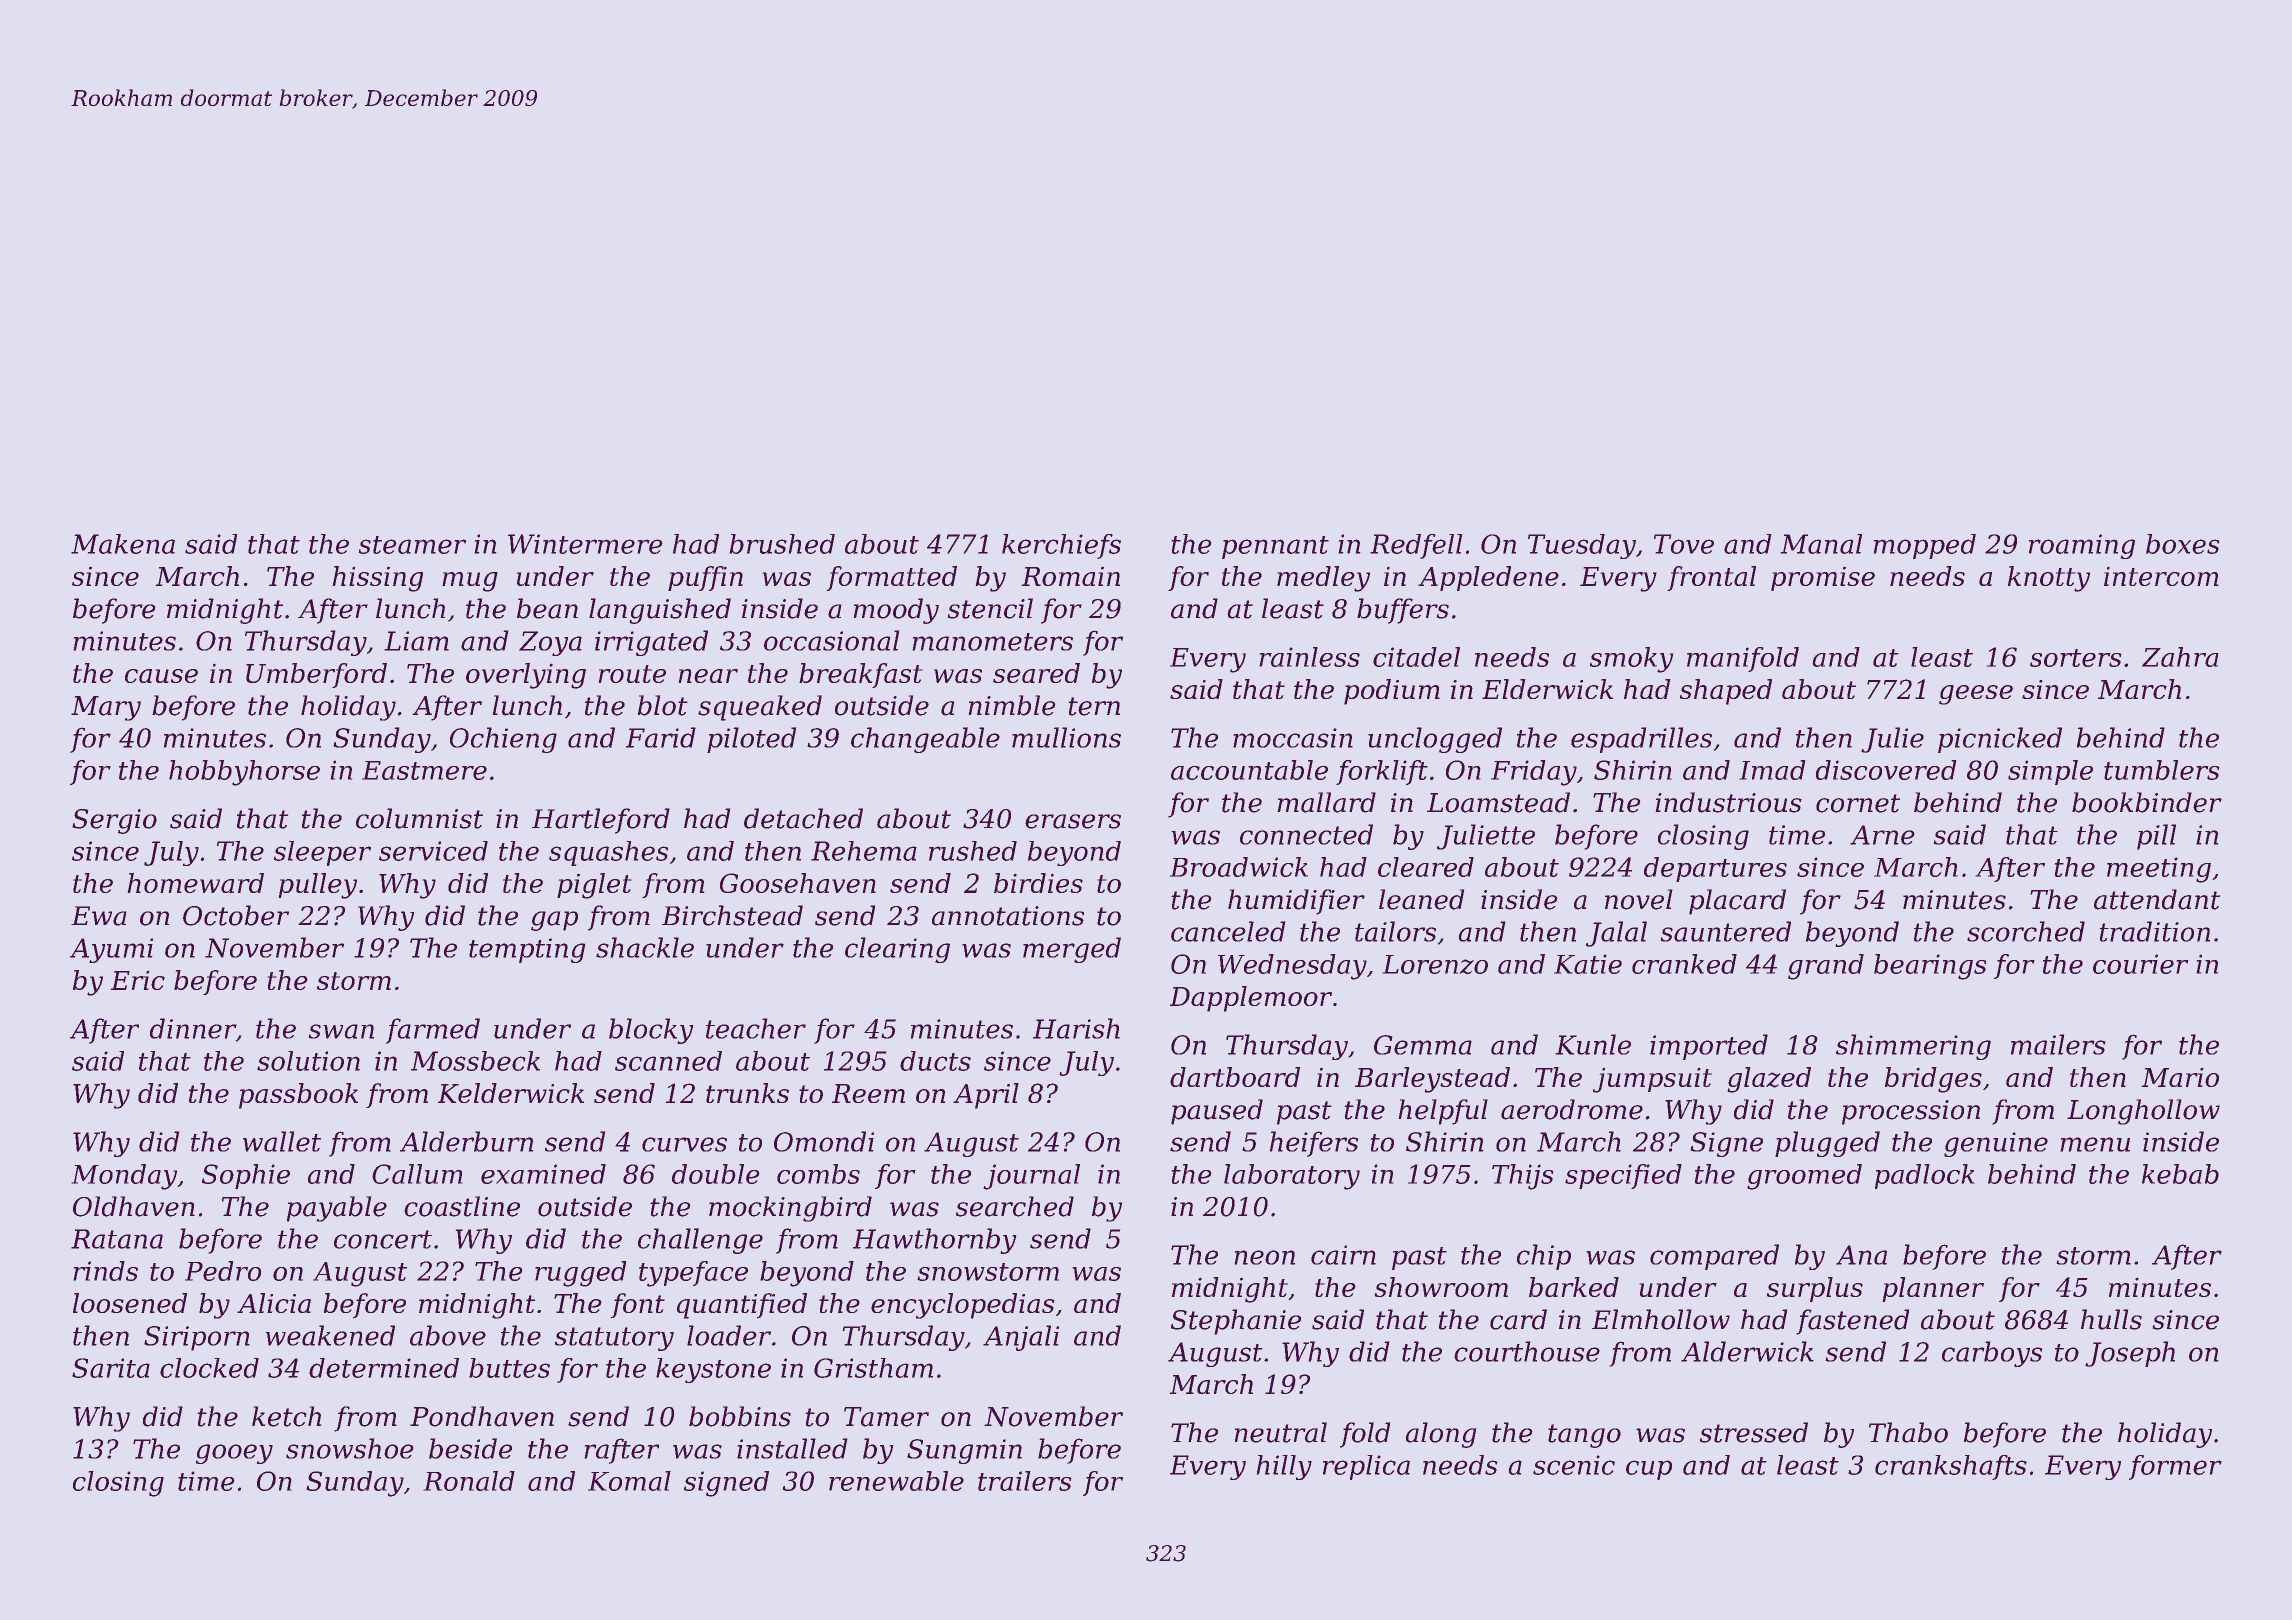 The height and width of the screenshot is (1620, 2292). What do you see at coordinates (1714, 1257) in the screenshot?
I see `compared` at bounding box center [1714, 1257].
